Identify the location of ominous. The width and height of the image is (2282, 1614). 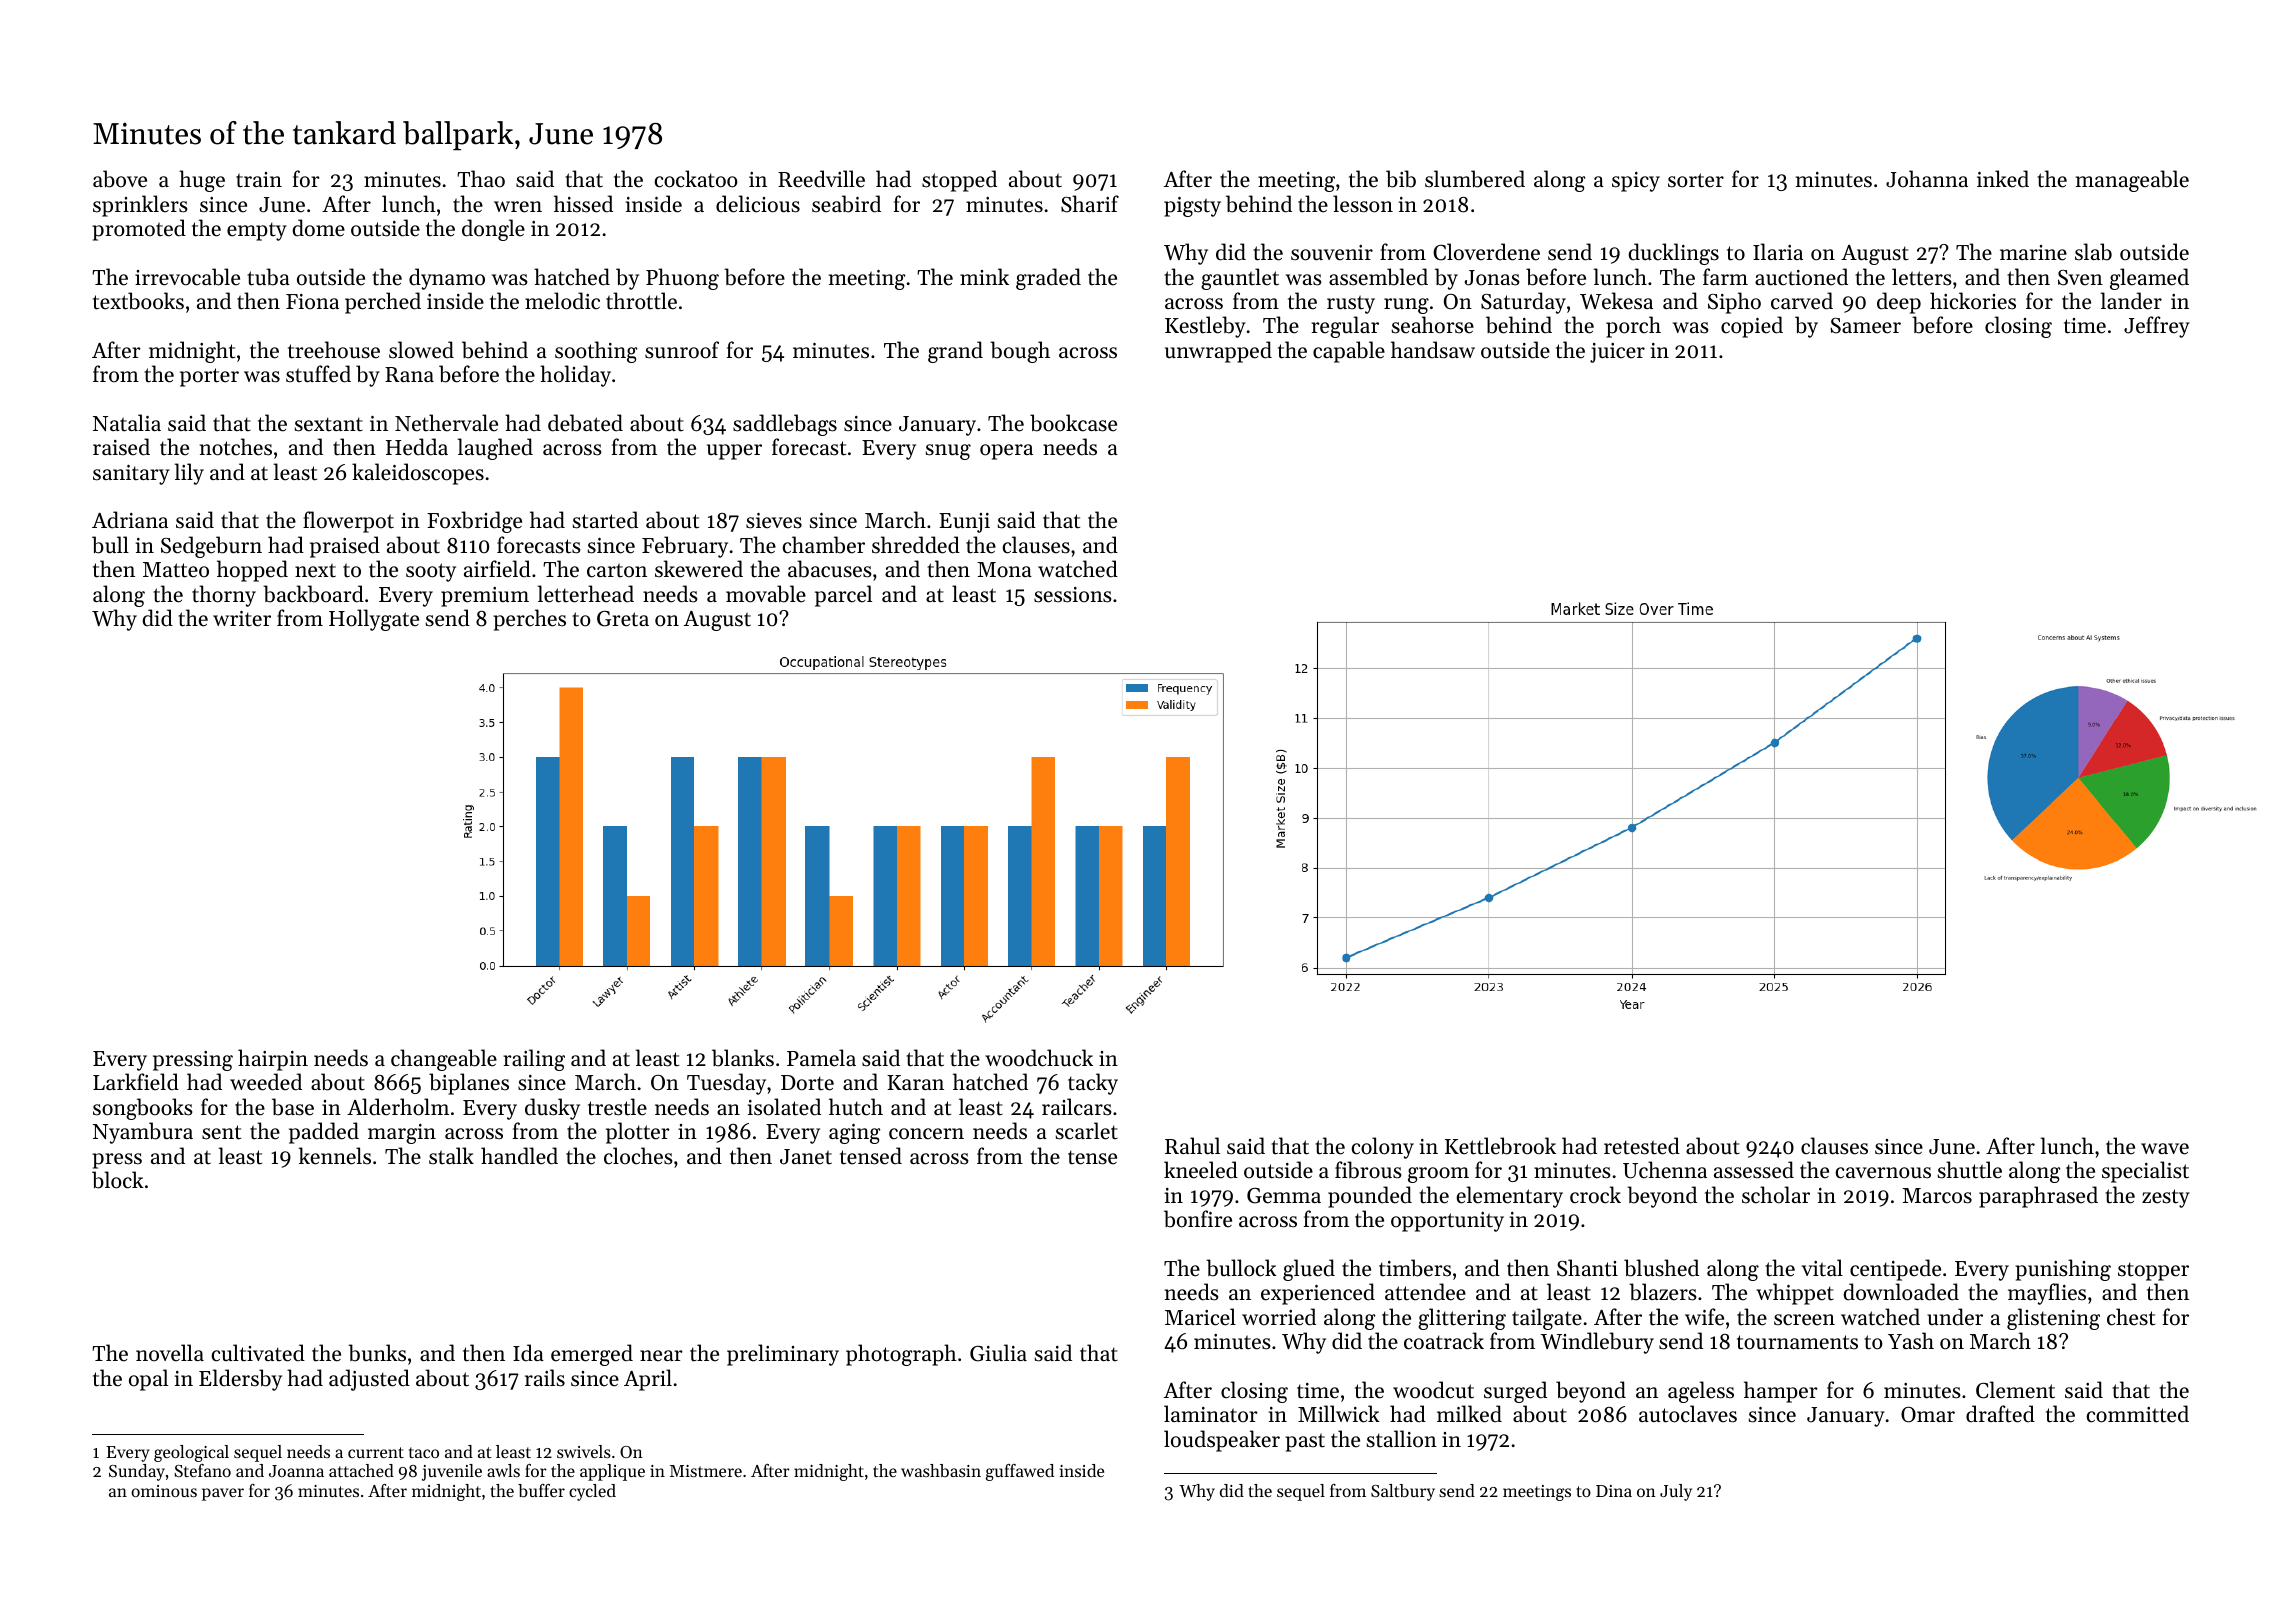
(164, 1491).
